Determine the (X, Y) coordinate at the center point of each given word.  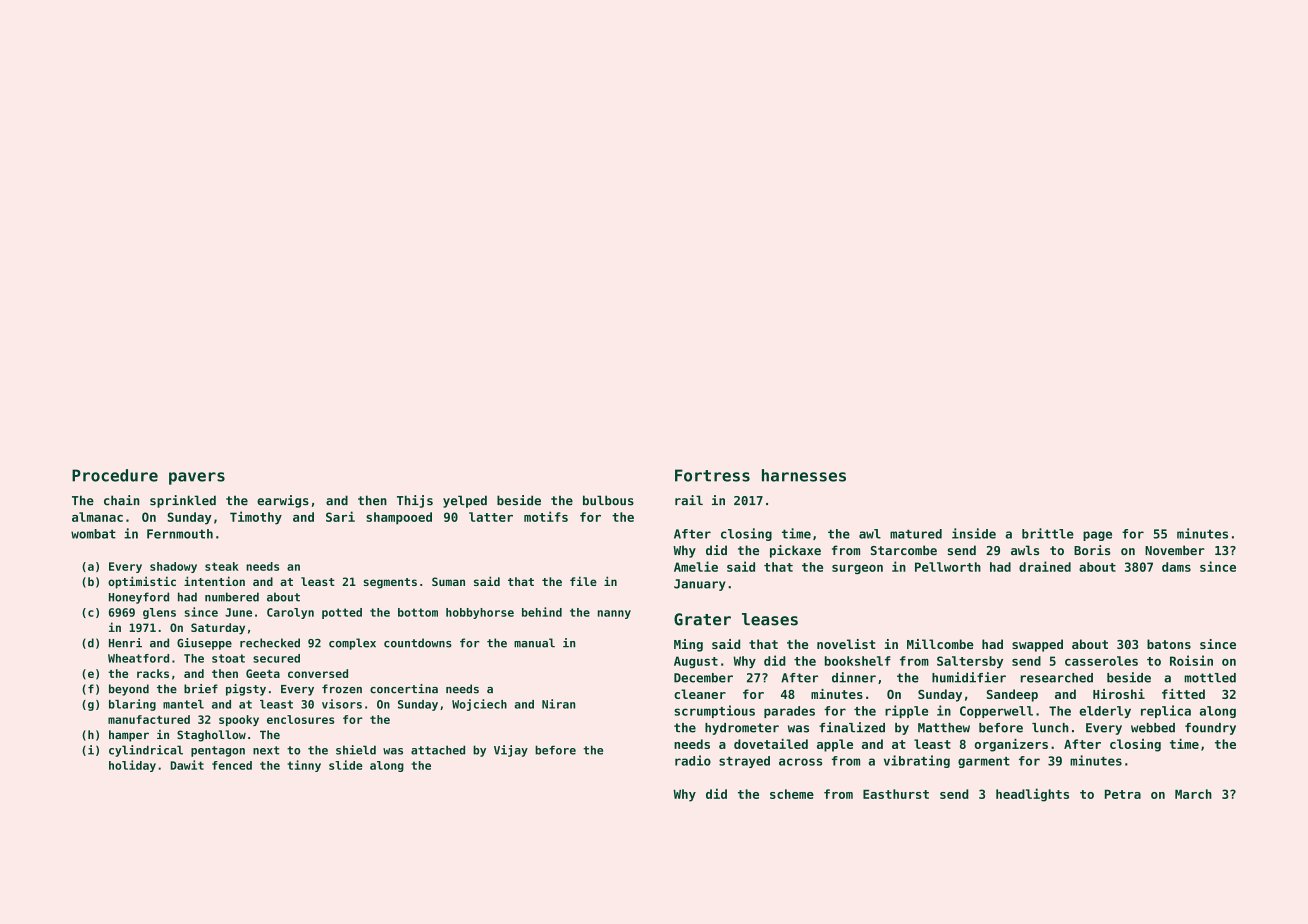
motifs (546, 516)
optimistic (142, 582)
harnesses (804, 475)
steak (222, 566)
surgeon (857, 569)
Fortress (712, 475)
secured (276, 658)
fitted (1183, 694)
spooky (239, 720)
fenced (232, 765)
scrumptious (714, 711)
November (1175, 550)
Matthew (944, 728)
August (696, 662)
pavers (197, 478)
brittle (1048, 533)
